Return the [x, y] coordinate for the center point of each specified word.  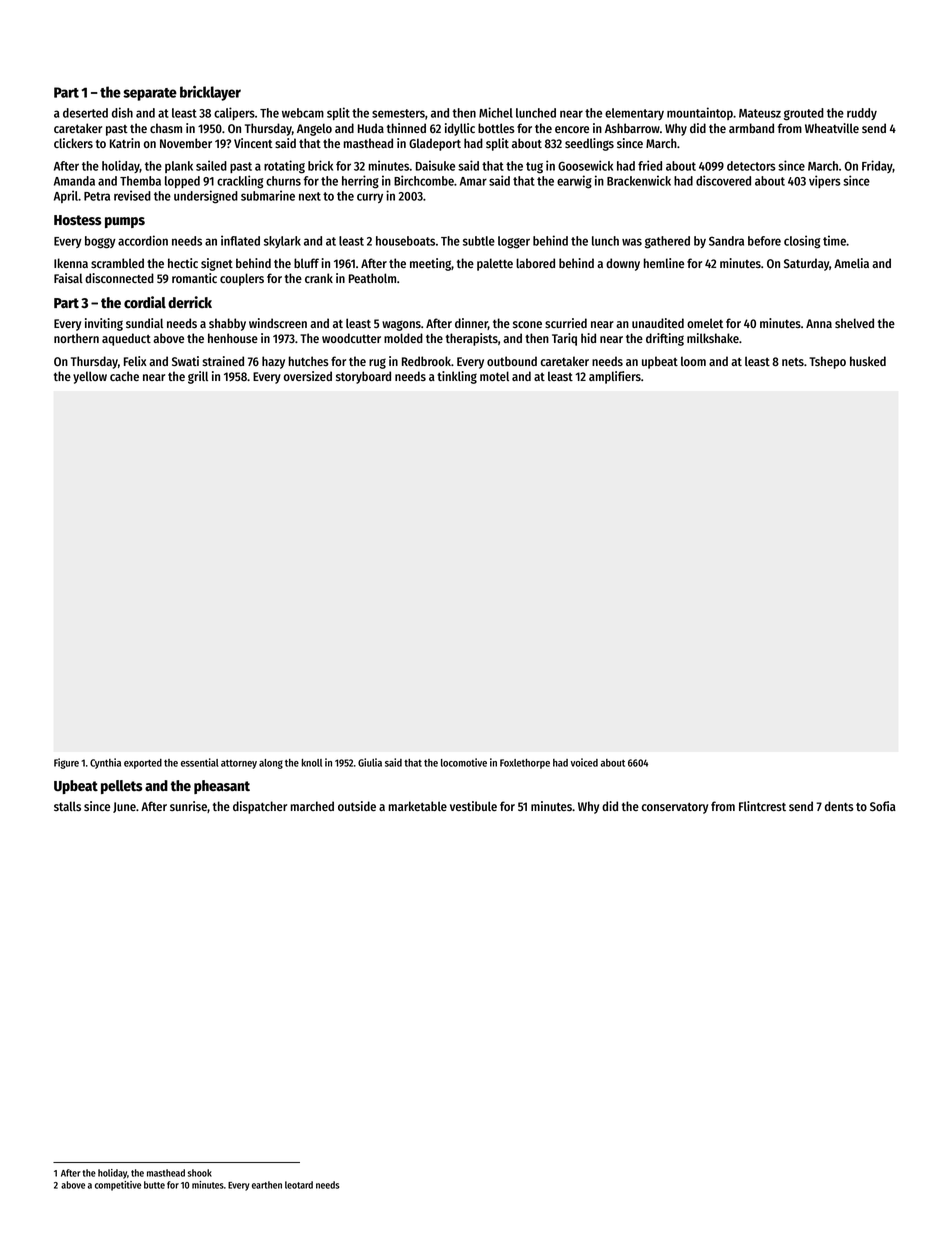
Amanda [74, 181]
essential [200, 762]
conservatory [675, 808]
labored [535, 263]
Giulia [370, 762]
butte [154, 1185]
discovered [723, 180]
